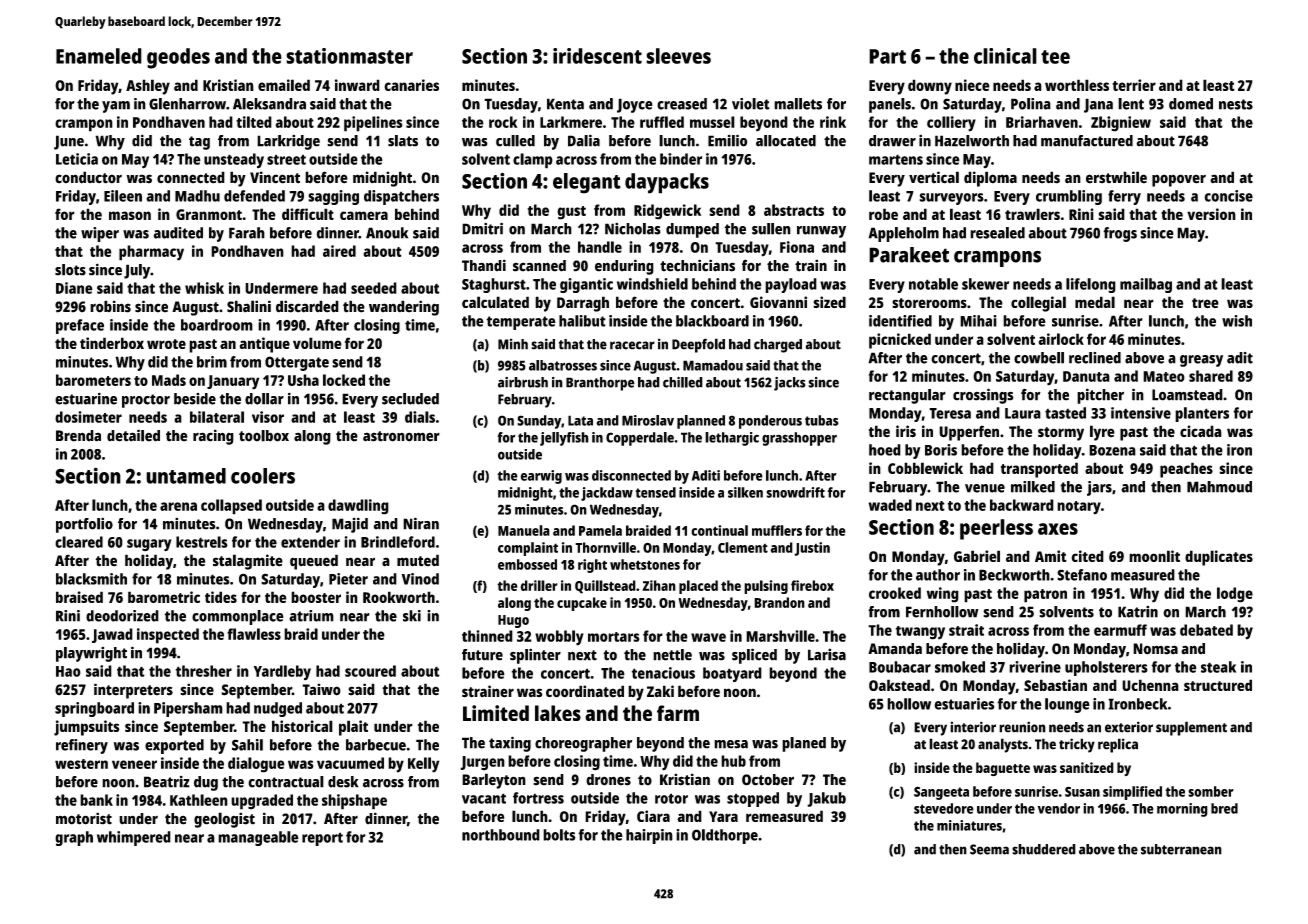  Describe the element at coordinates (322, 839) in the page. I see `report` at that location.
